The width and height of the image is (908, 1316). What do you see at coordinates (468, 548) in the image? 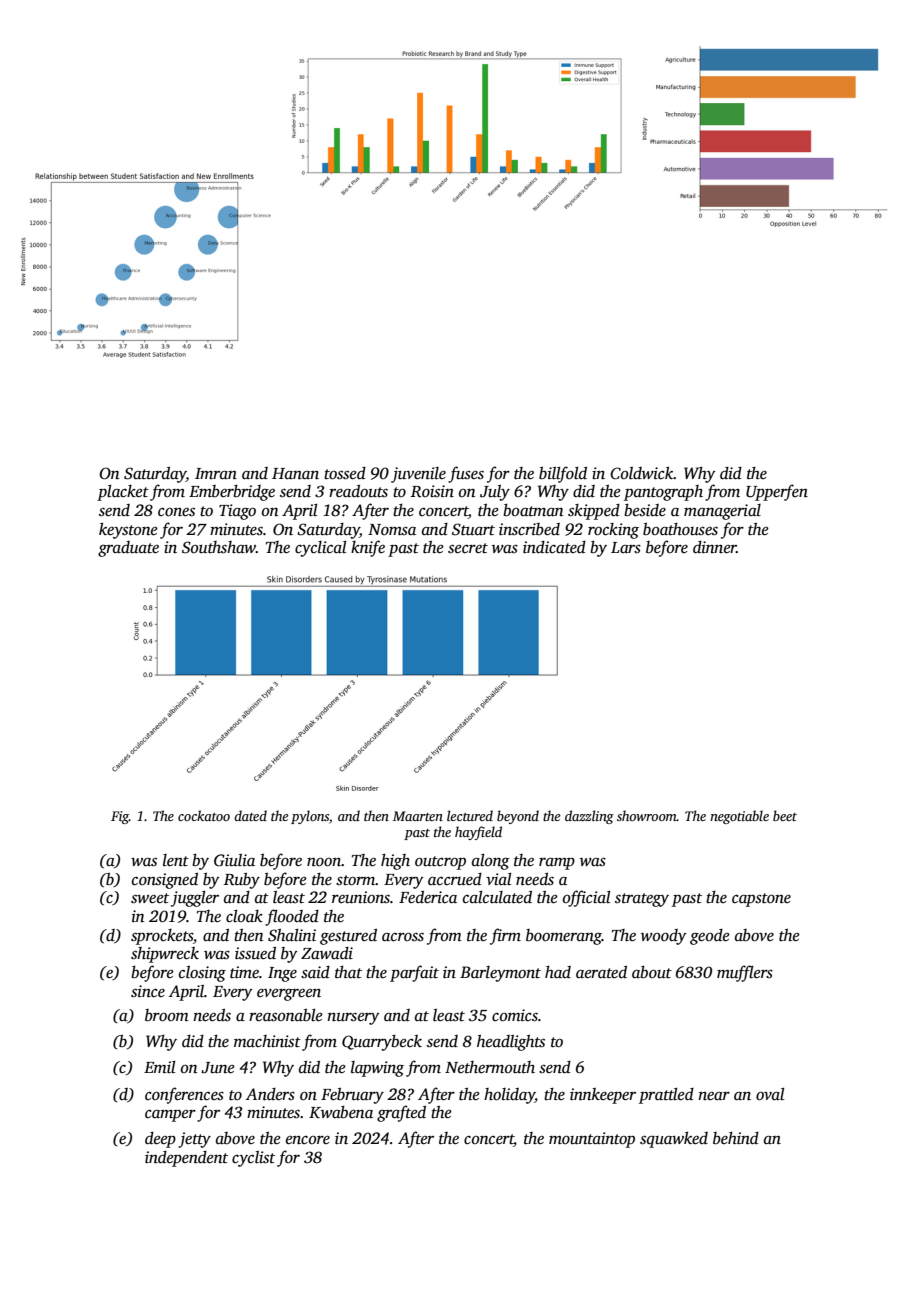
I see `secret` at bounding box center [468, 548].
